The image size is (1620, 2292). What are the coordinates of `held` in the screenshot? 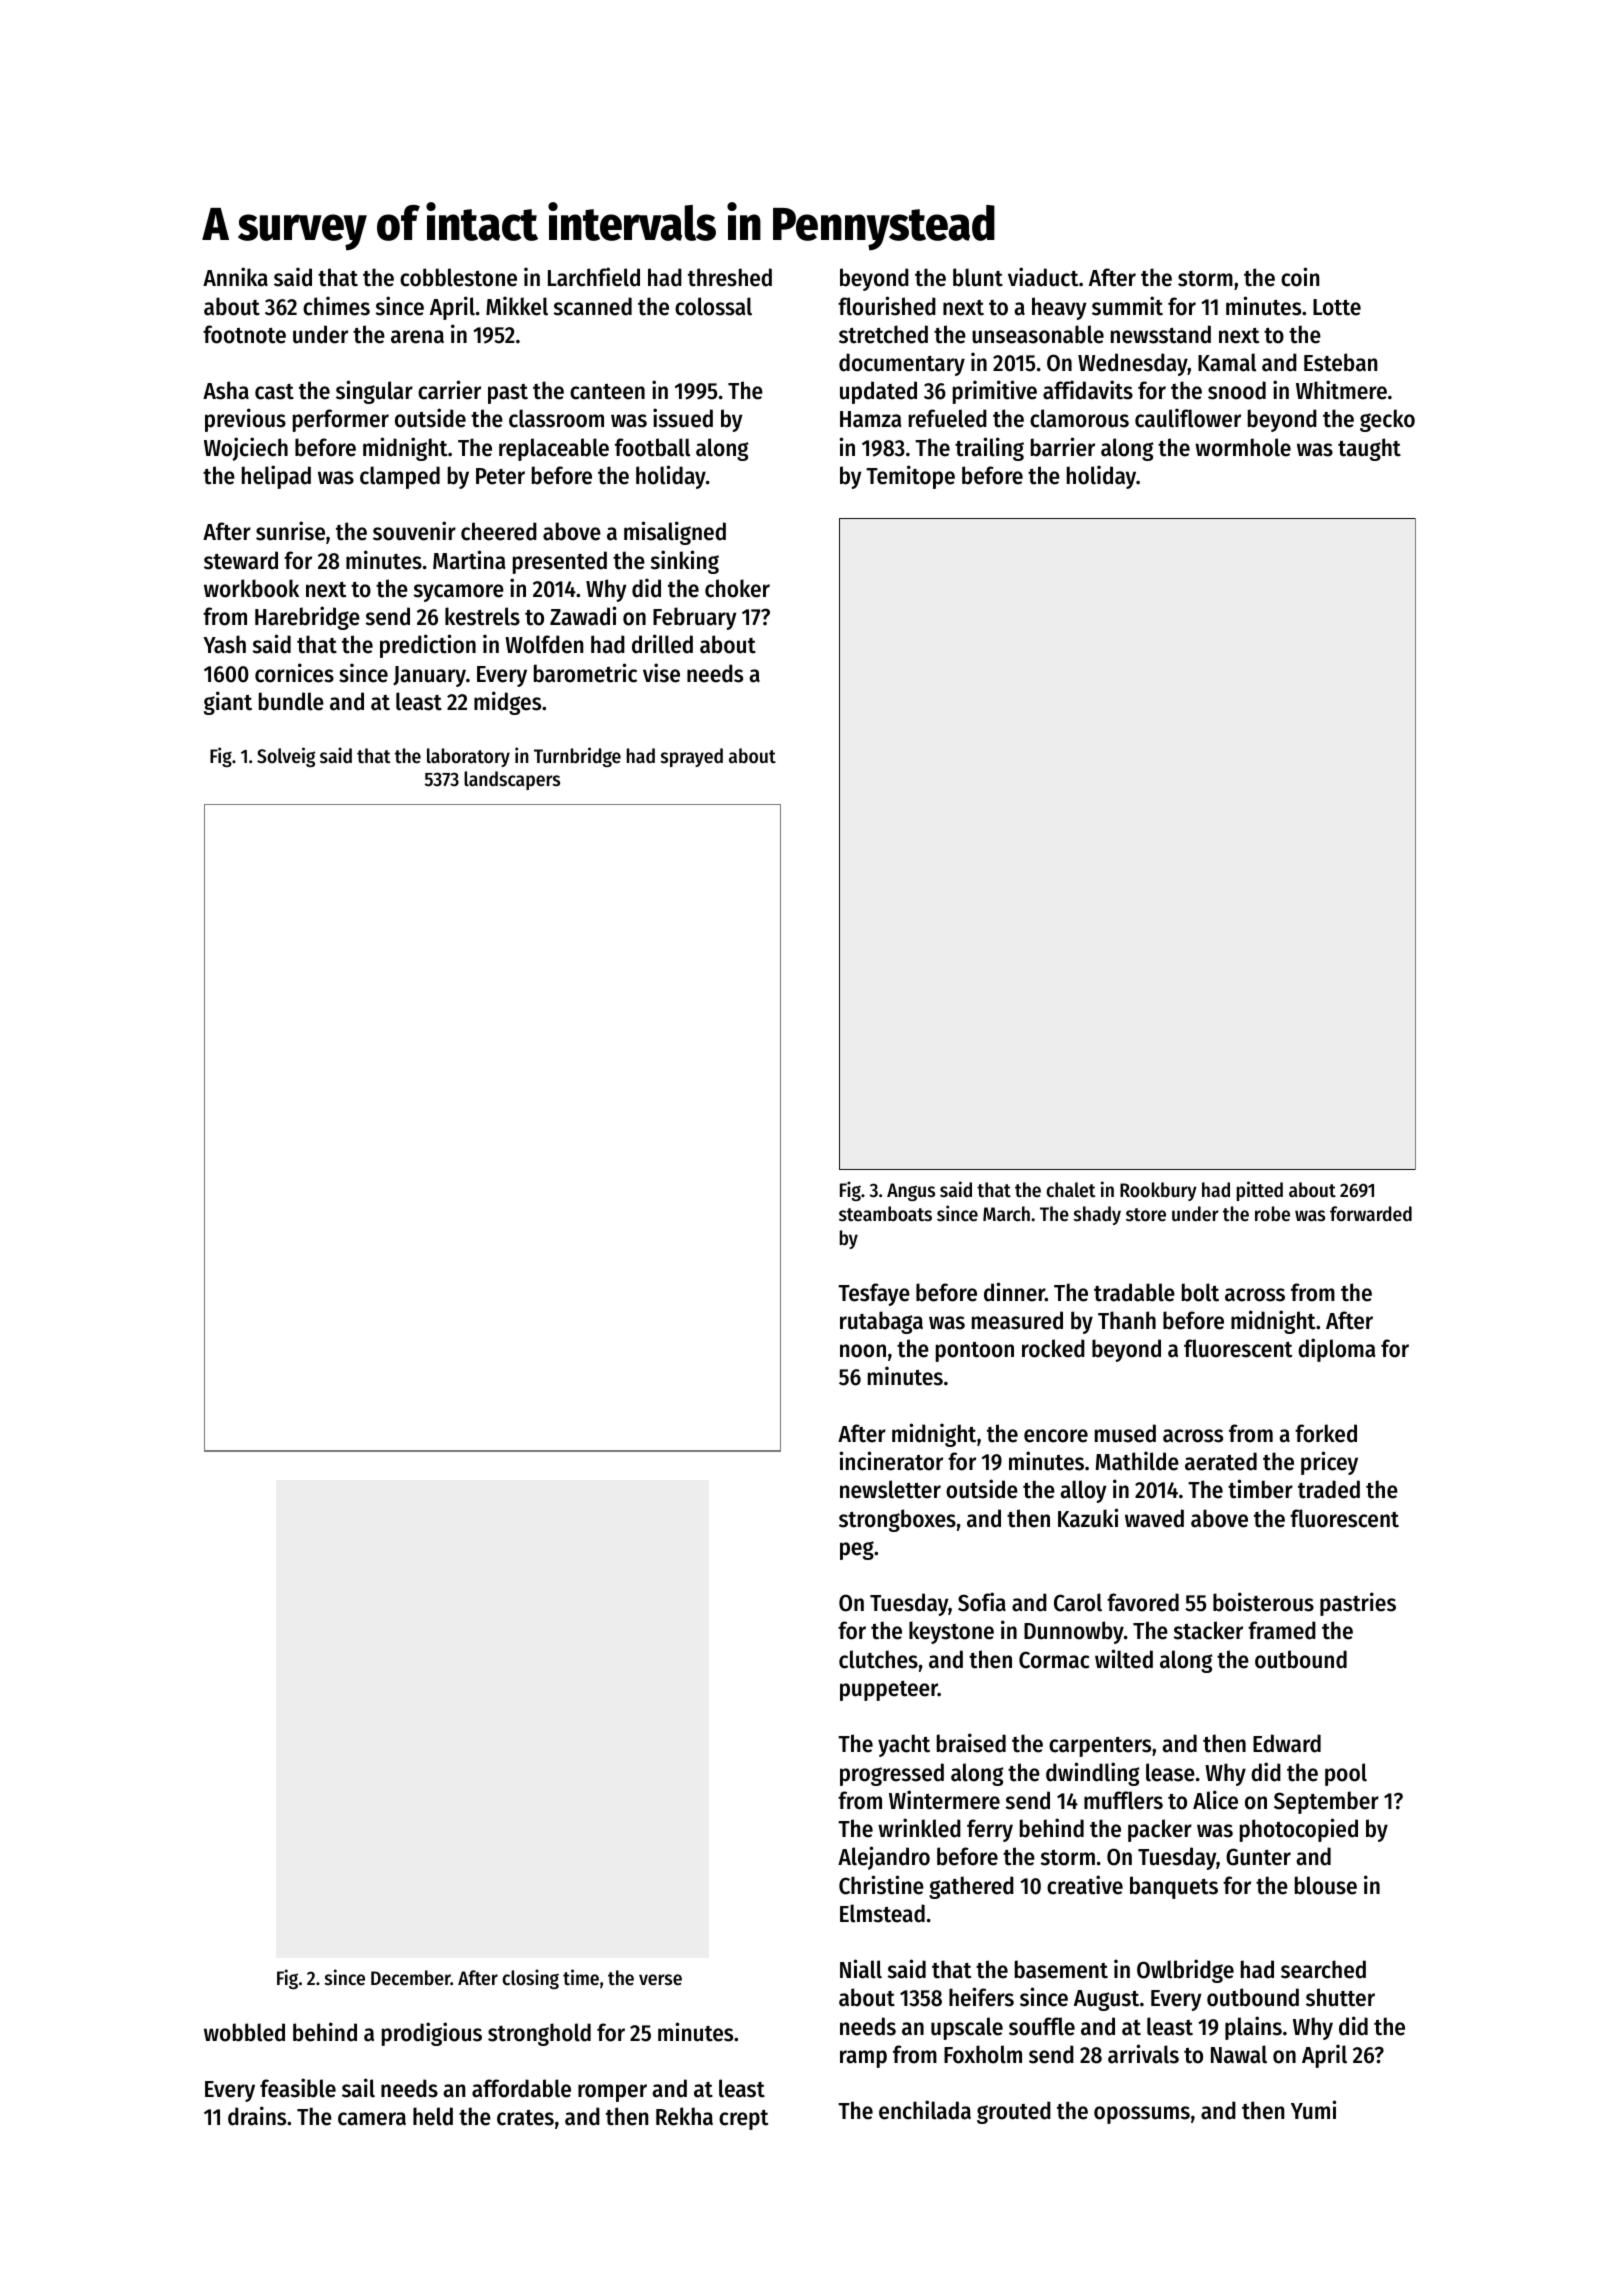 It's located at (433, 2116).
